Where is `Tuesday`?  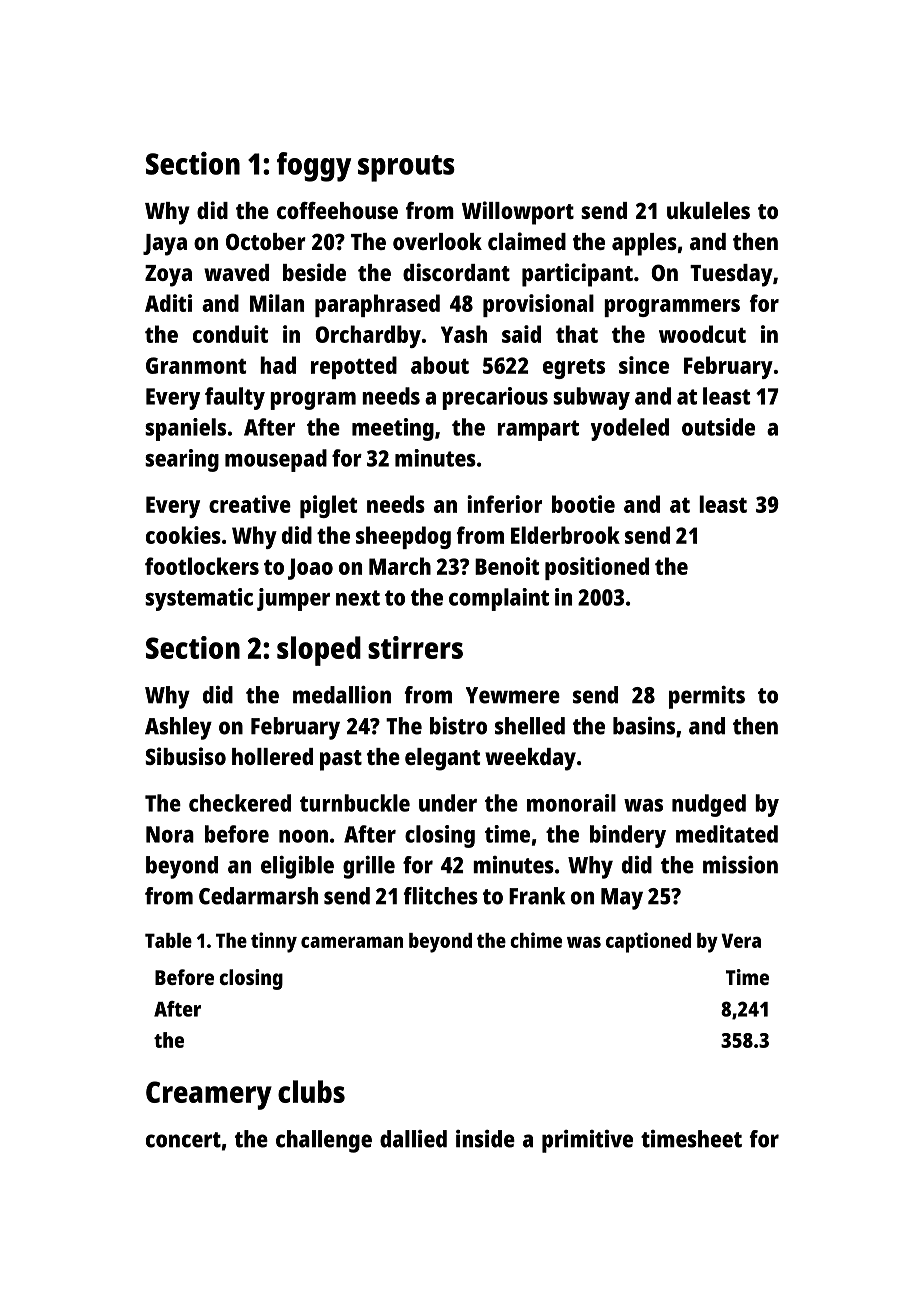 Tuesday is located at coordinates (731, 275).
